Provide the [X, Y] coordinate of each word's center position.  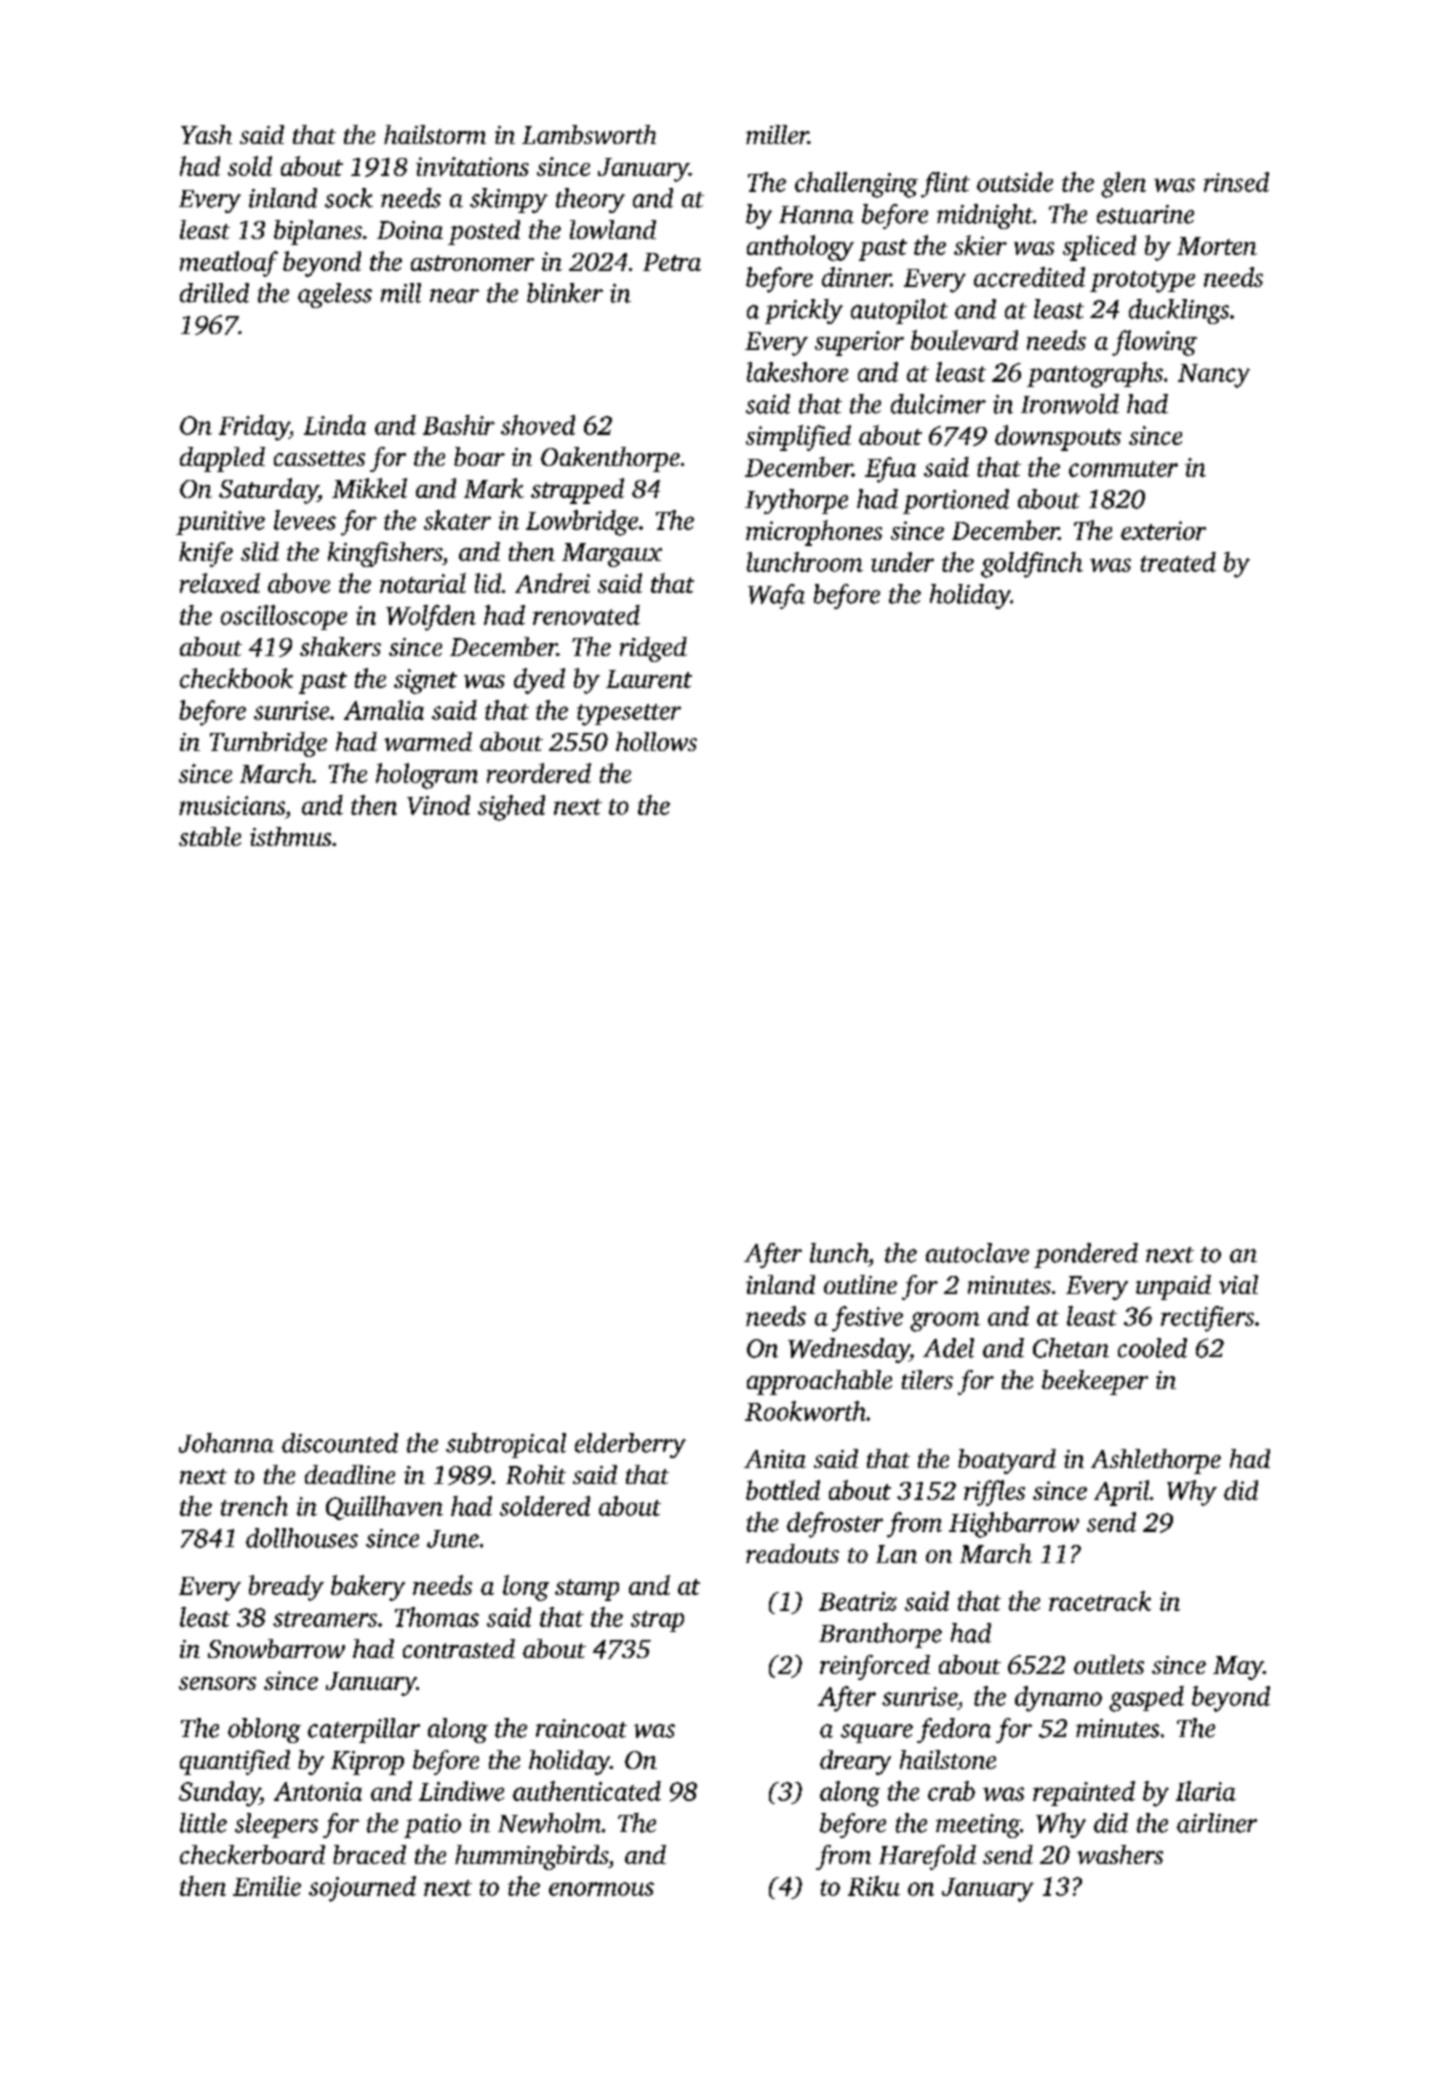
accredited [1029, 277]
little [203, 1823]
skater [457, 520]
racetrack [1100, 1601]
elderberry [630, 1445]
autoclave [977, 1253]
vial [1238, 1284]
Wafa [776, 596]
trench [254, 1506]
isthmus [290, 836]
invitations [472, 166]
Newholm [549, 1823]
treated [1178, 562]
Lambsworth [589, 134]
